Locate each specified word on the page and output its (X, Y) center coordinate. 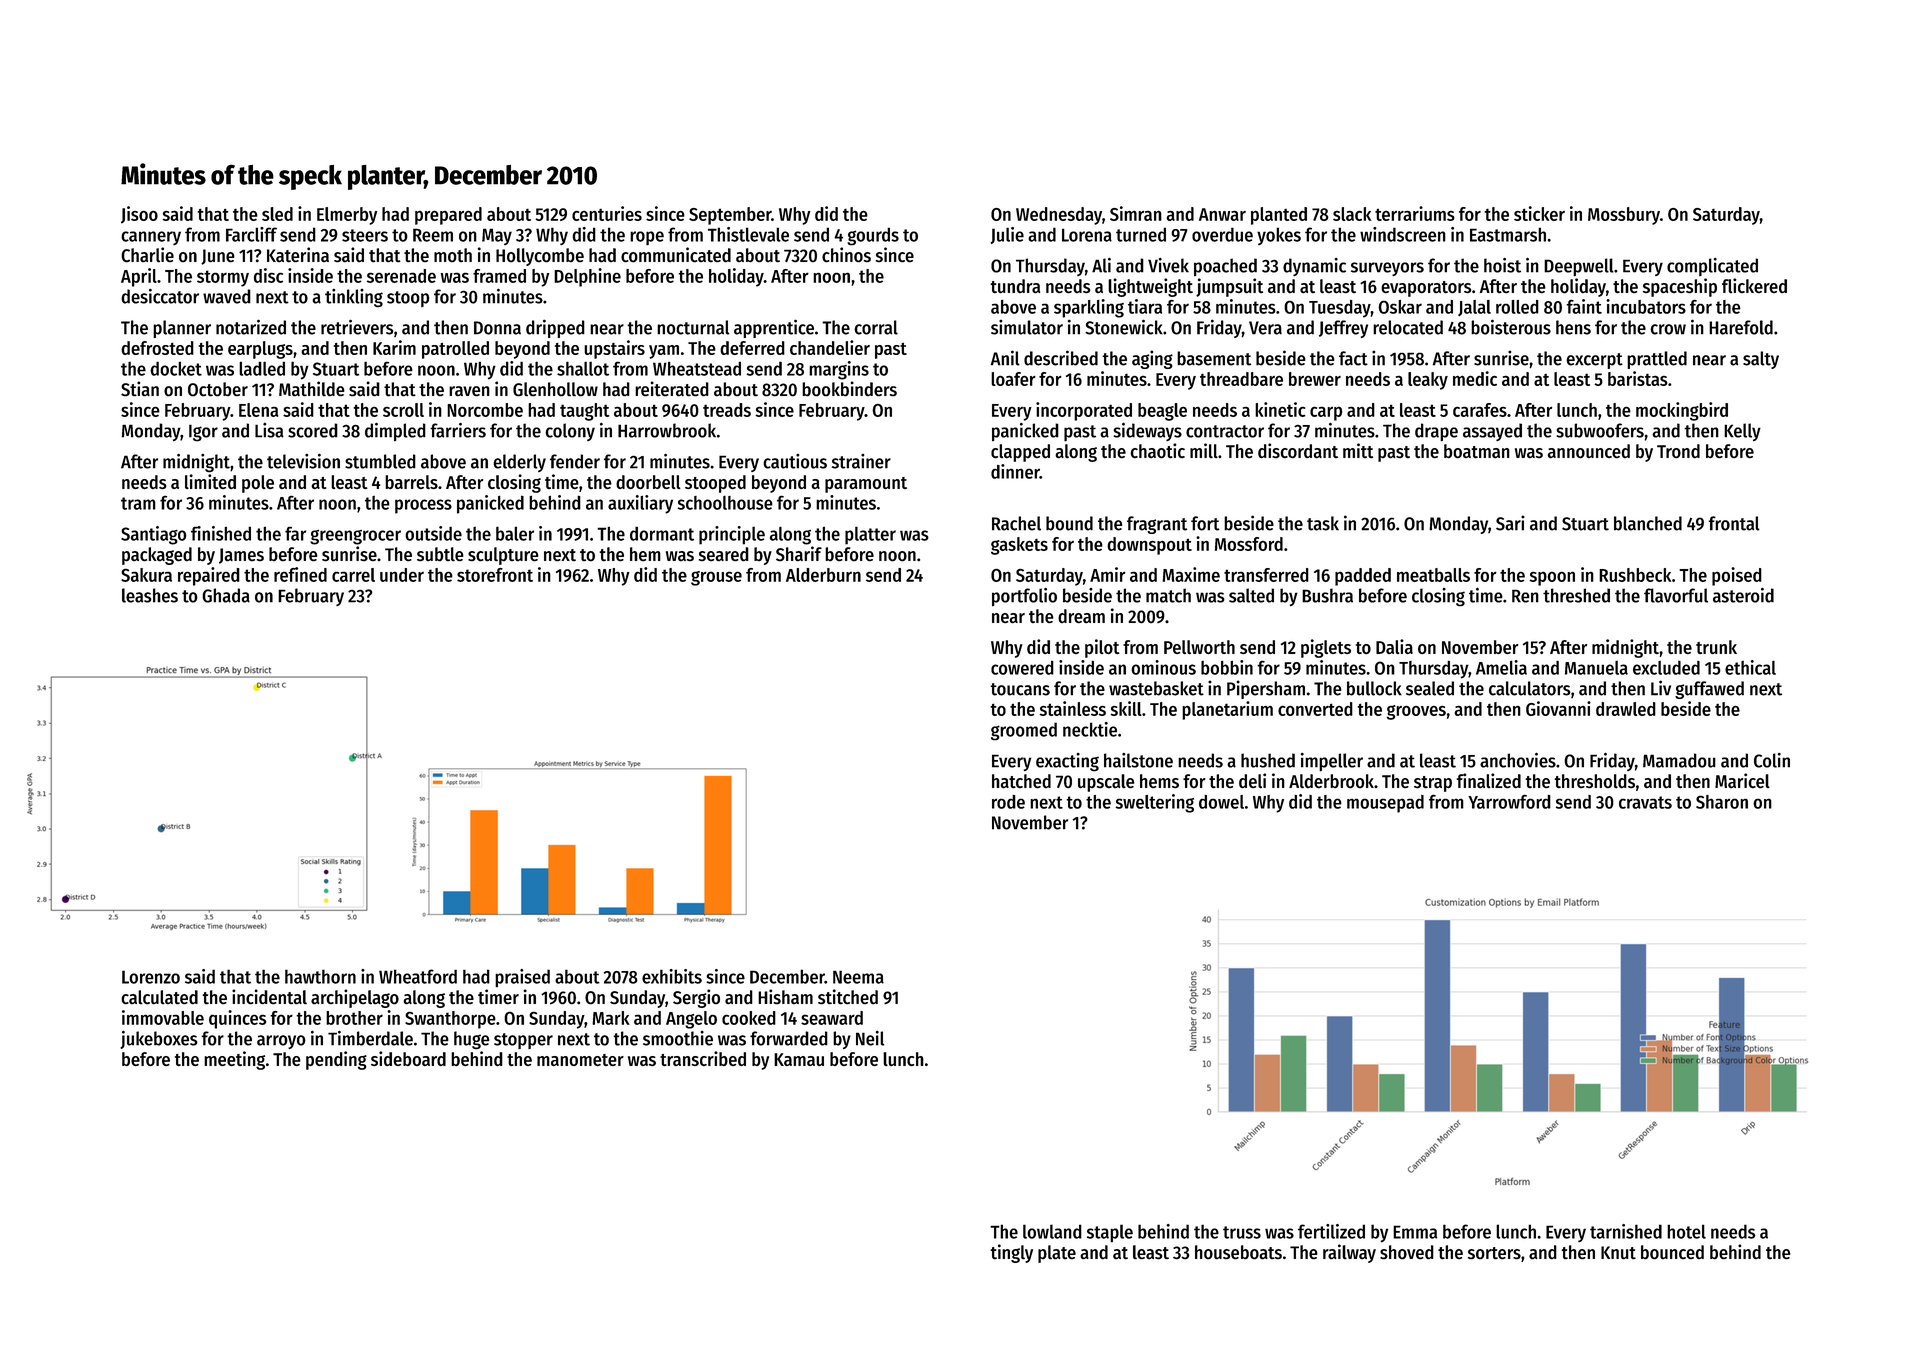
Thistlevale (748, 234)
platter (870, 535)
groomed (1024, 731)
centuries (607, 213)
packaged (157, 556)
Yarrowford (1509, 802)
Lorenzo (151, 977)
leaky (1428, 381)
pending (336, 1060)
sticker (1539, 213)
